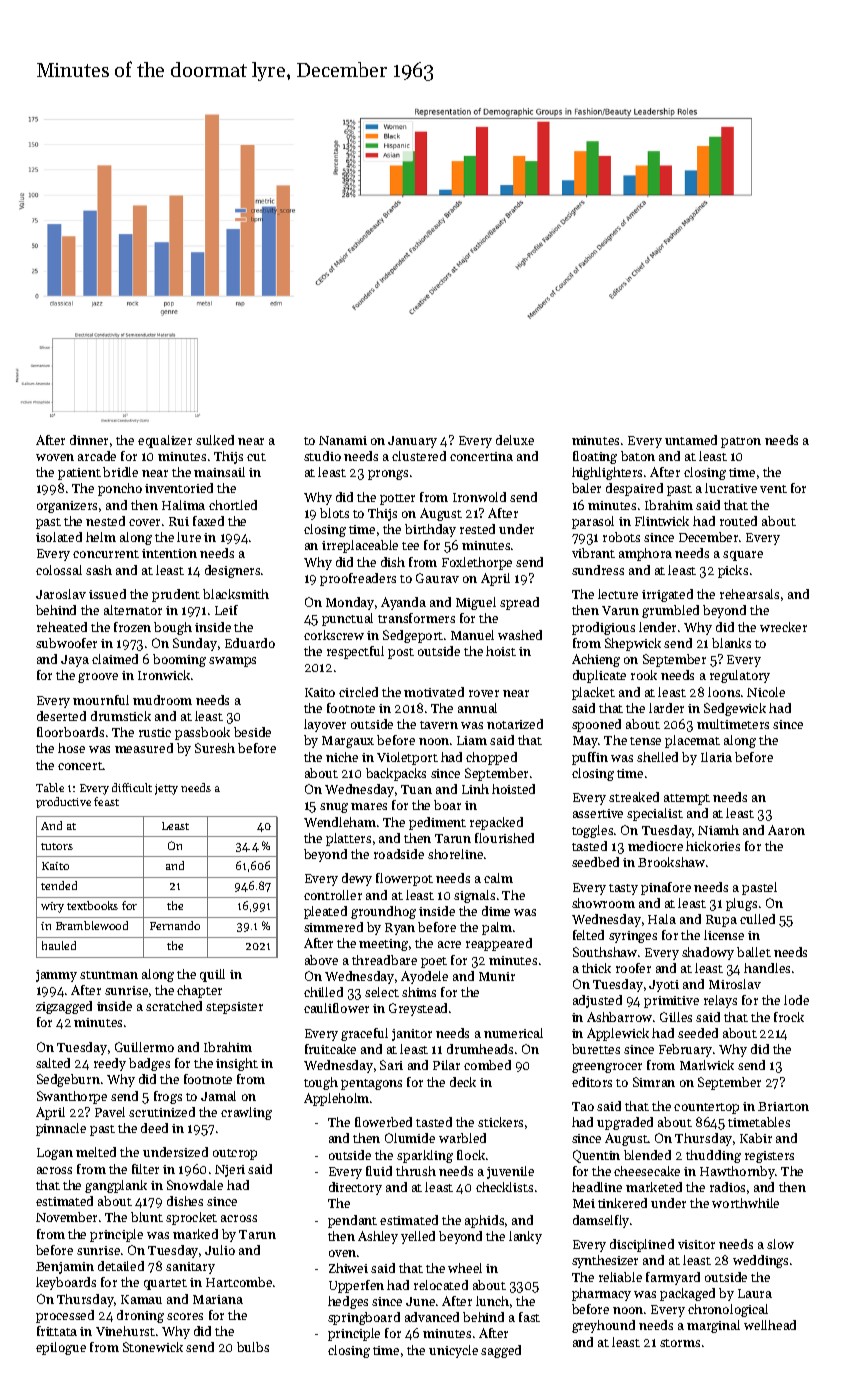 The image size is (849, 1400). Describe the element at coordinates (475, 789) in the image. I see `Linh` at that location.
